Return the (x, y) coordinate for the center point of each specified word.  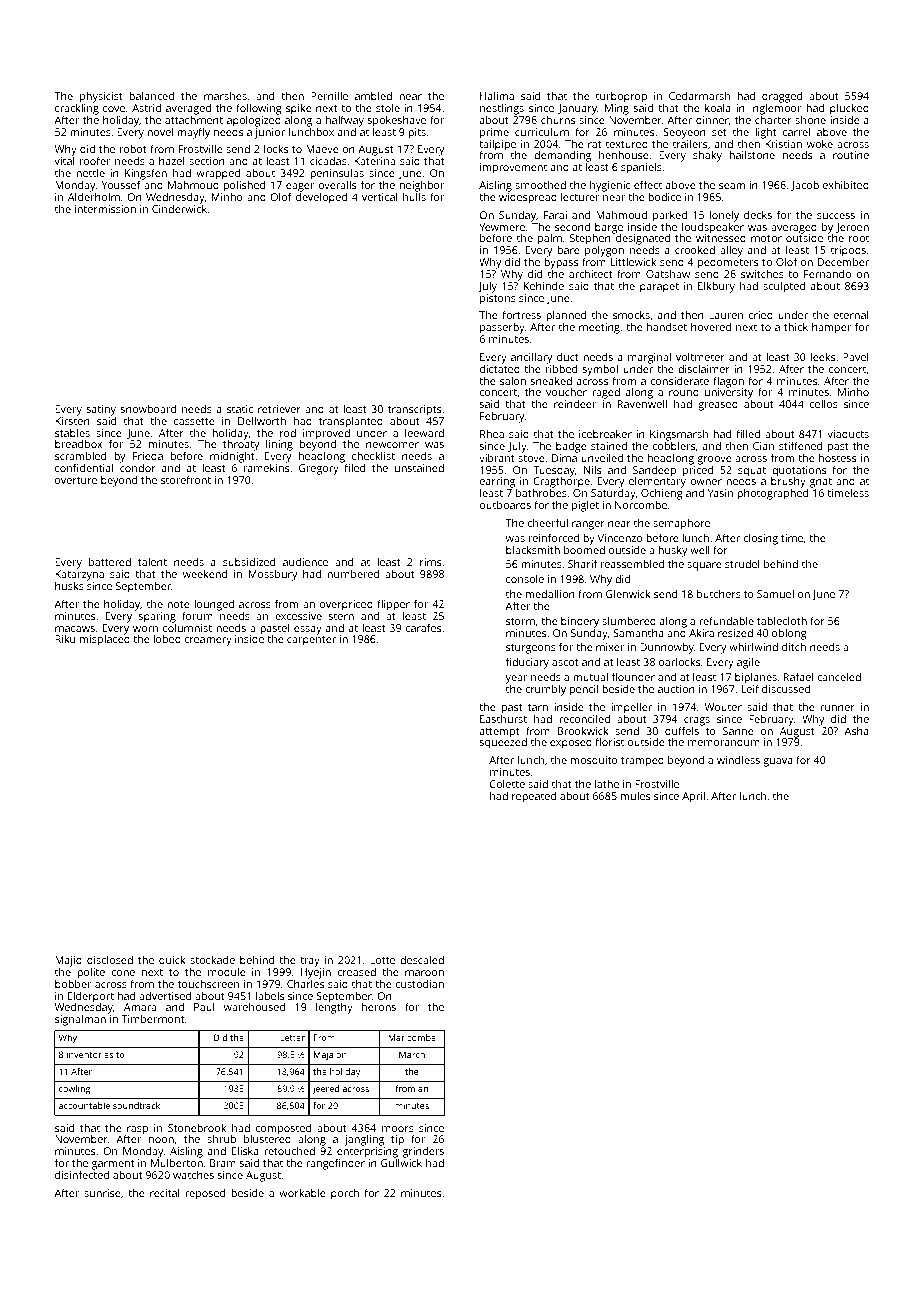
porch (345, 1194)
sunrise (102, 1193)
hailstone (752, 155)
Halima (497, 96)
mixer (610, 647)
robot (133, 149)
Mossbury (273, 575)
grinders (423, 1152)
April (693, 797)
